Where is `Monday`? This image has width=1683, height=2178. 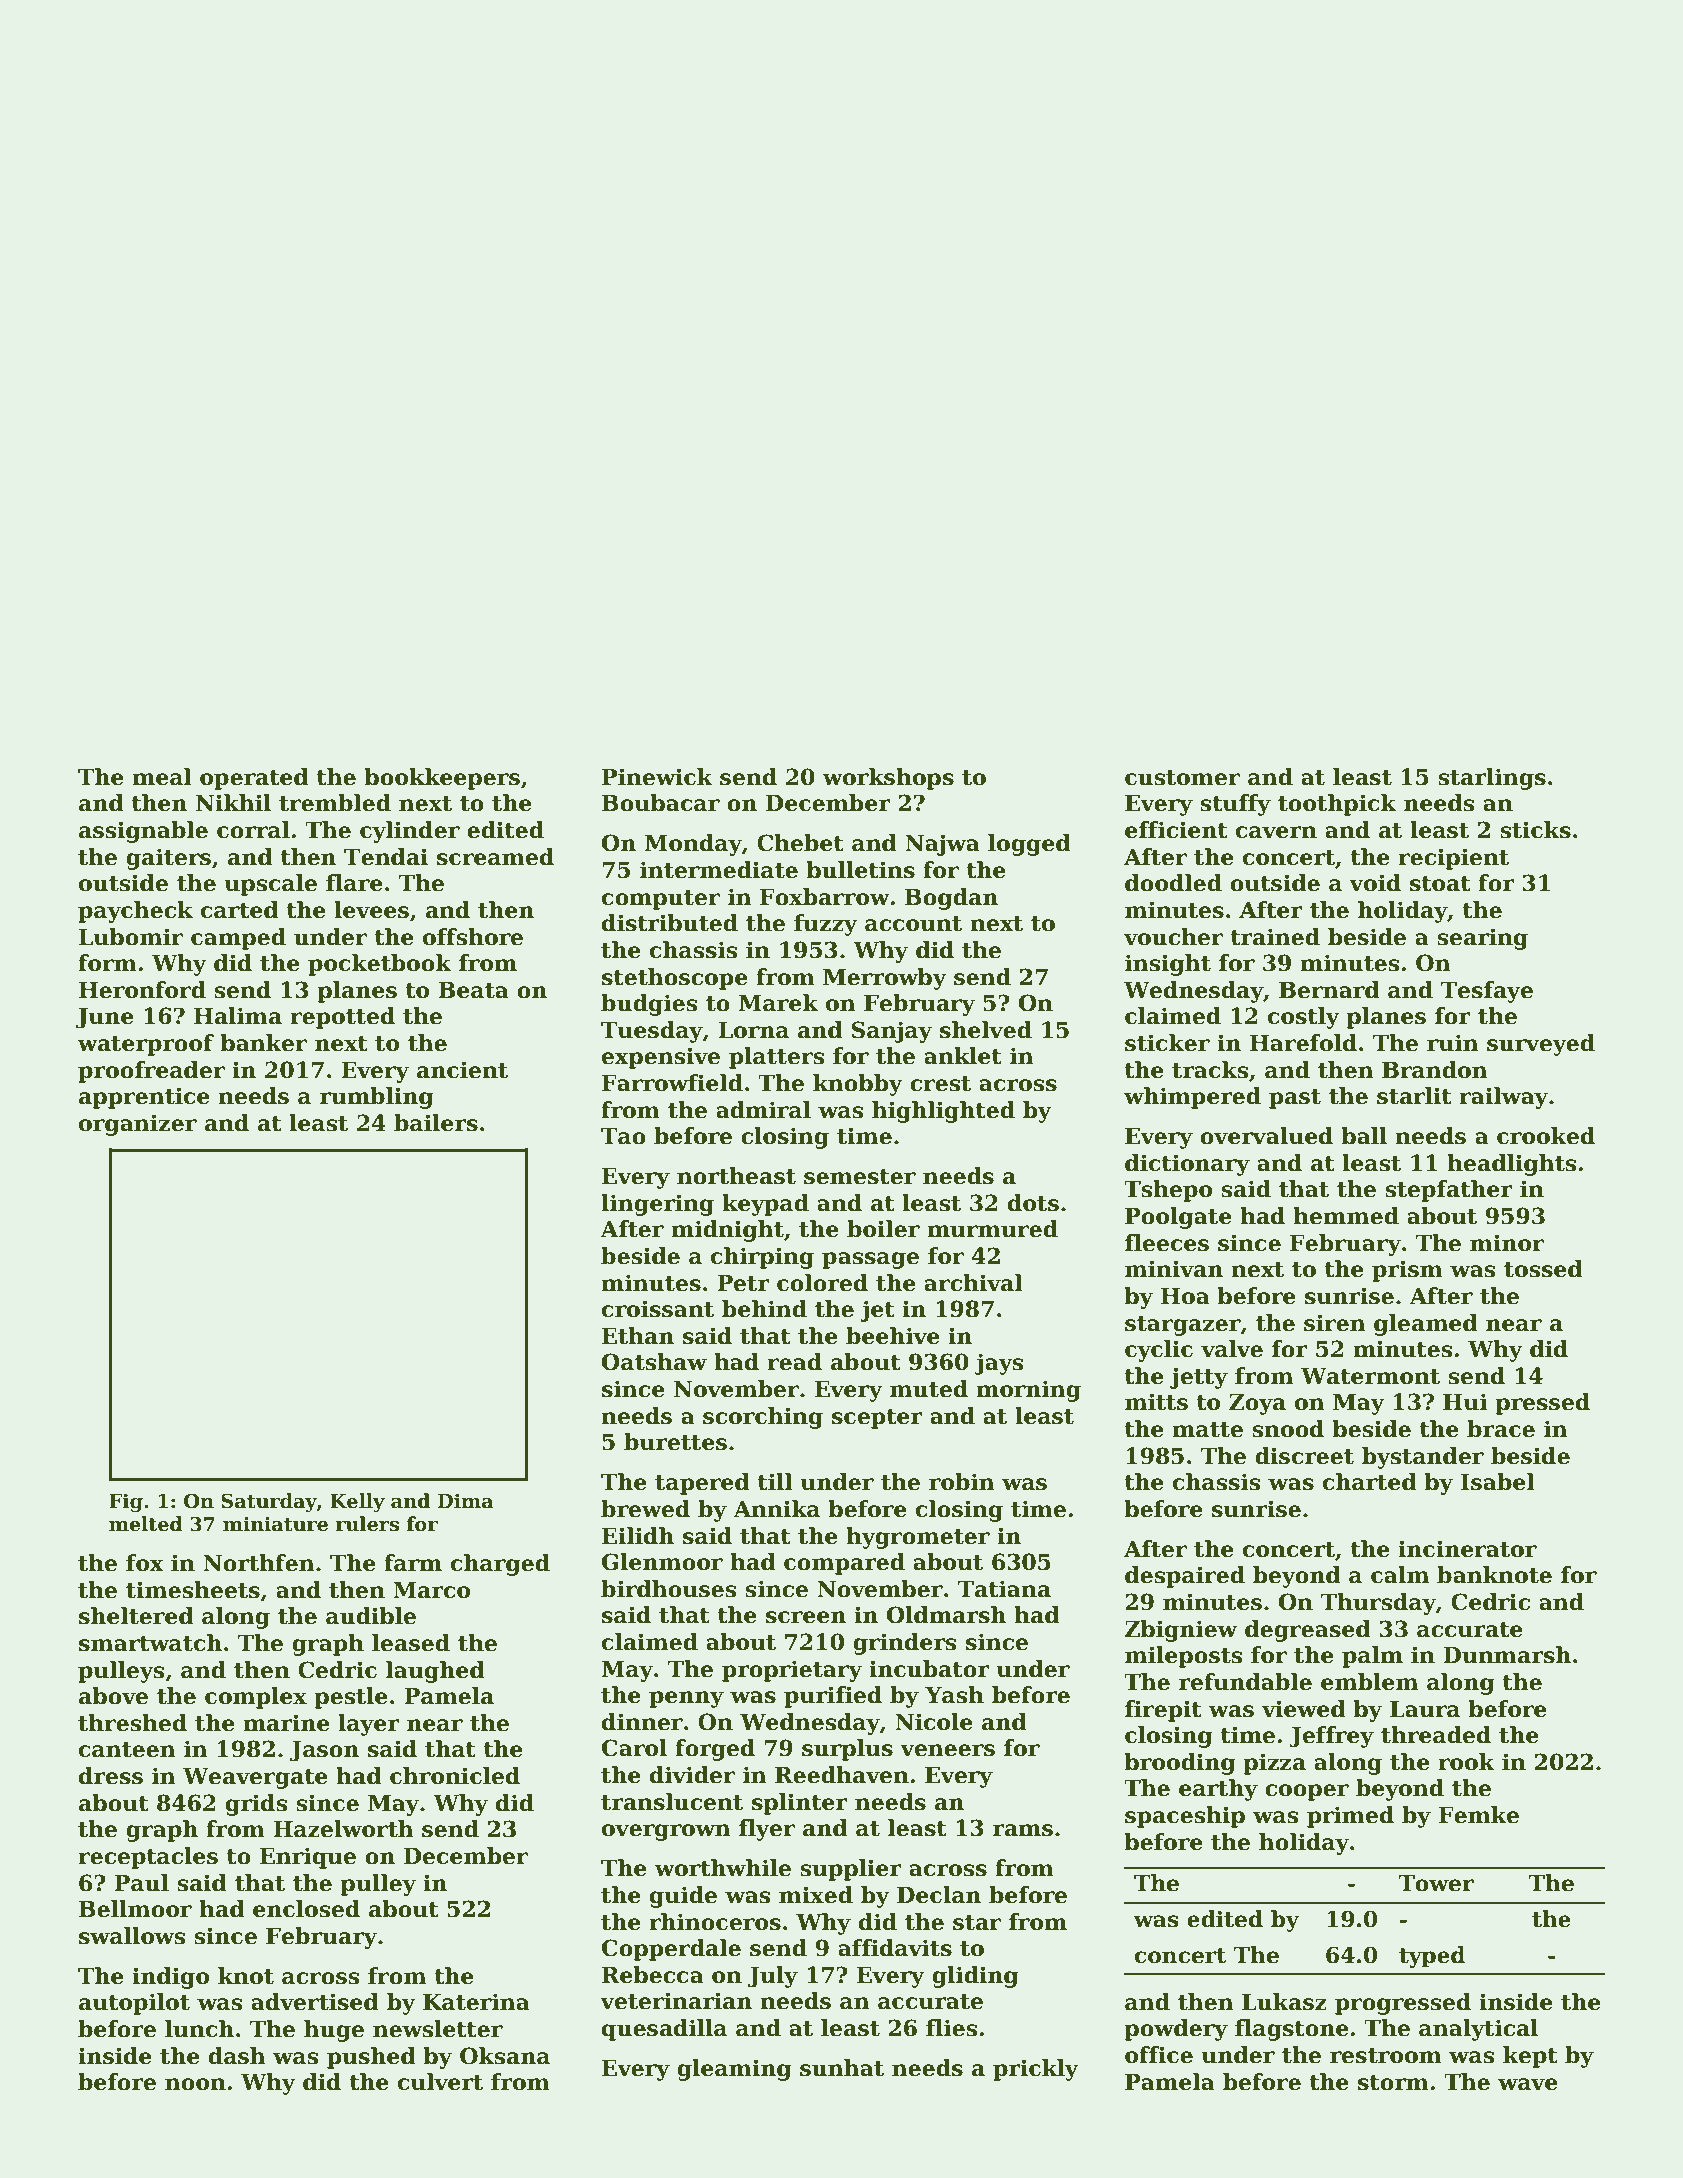 Monday is located at coordinates (693, 845).
